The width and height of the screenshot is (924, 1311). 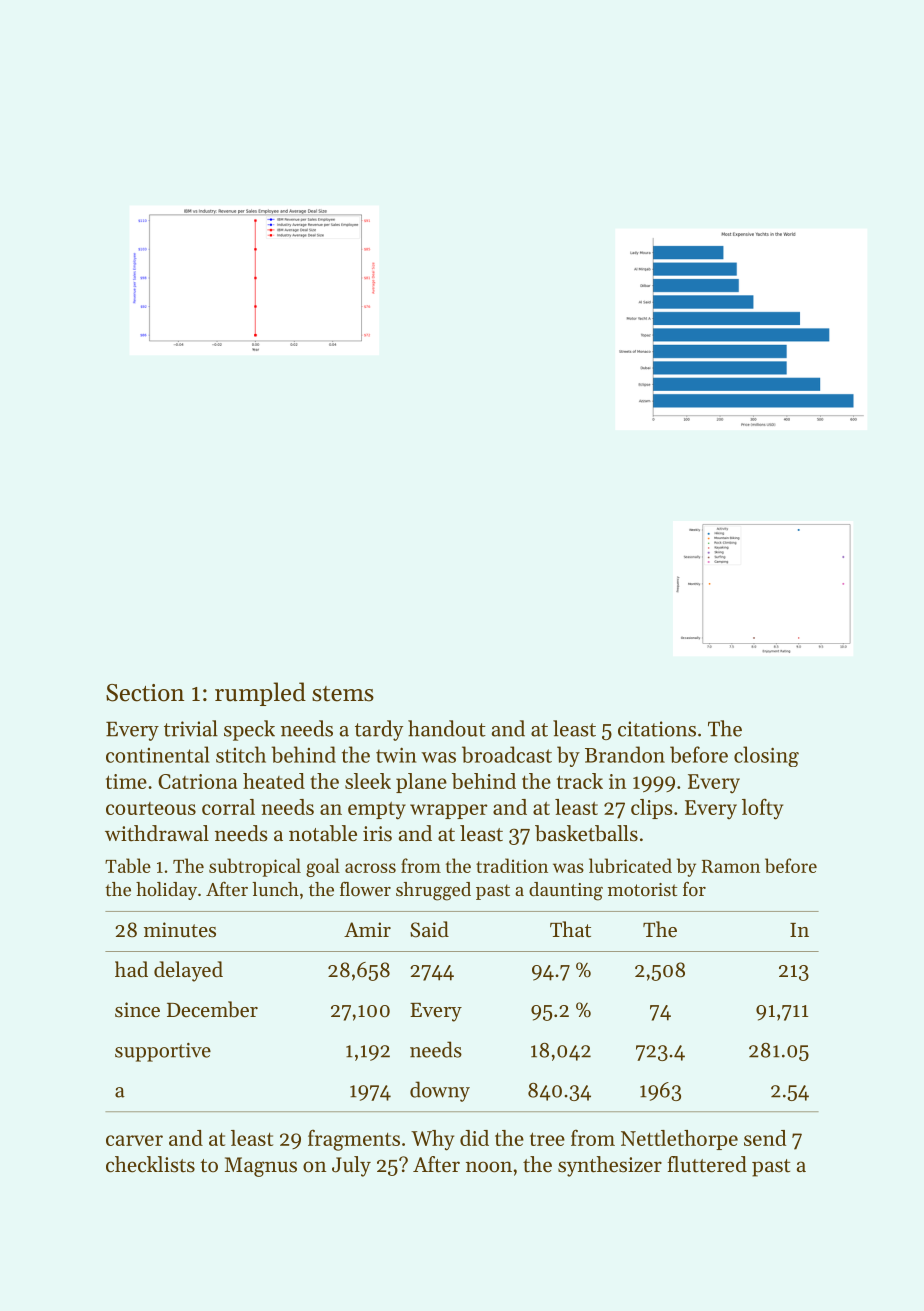 I want to click on noon, so click(x=489, y=1167).
